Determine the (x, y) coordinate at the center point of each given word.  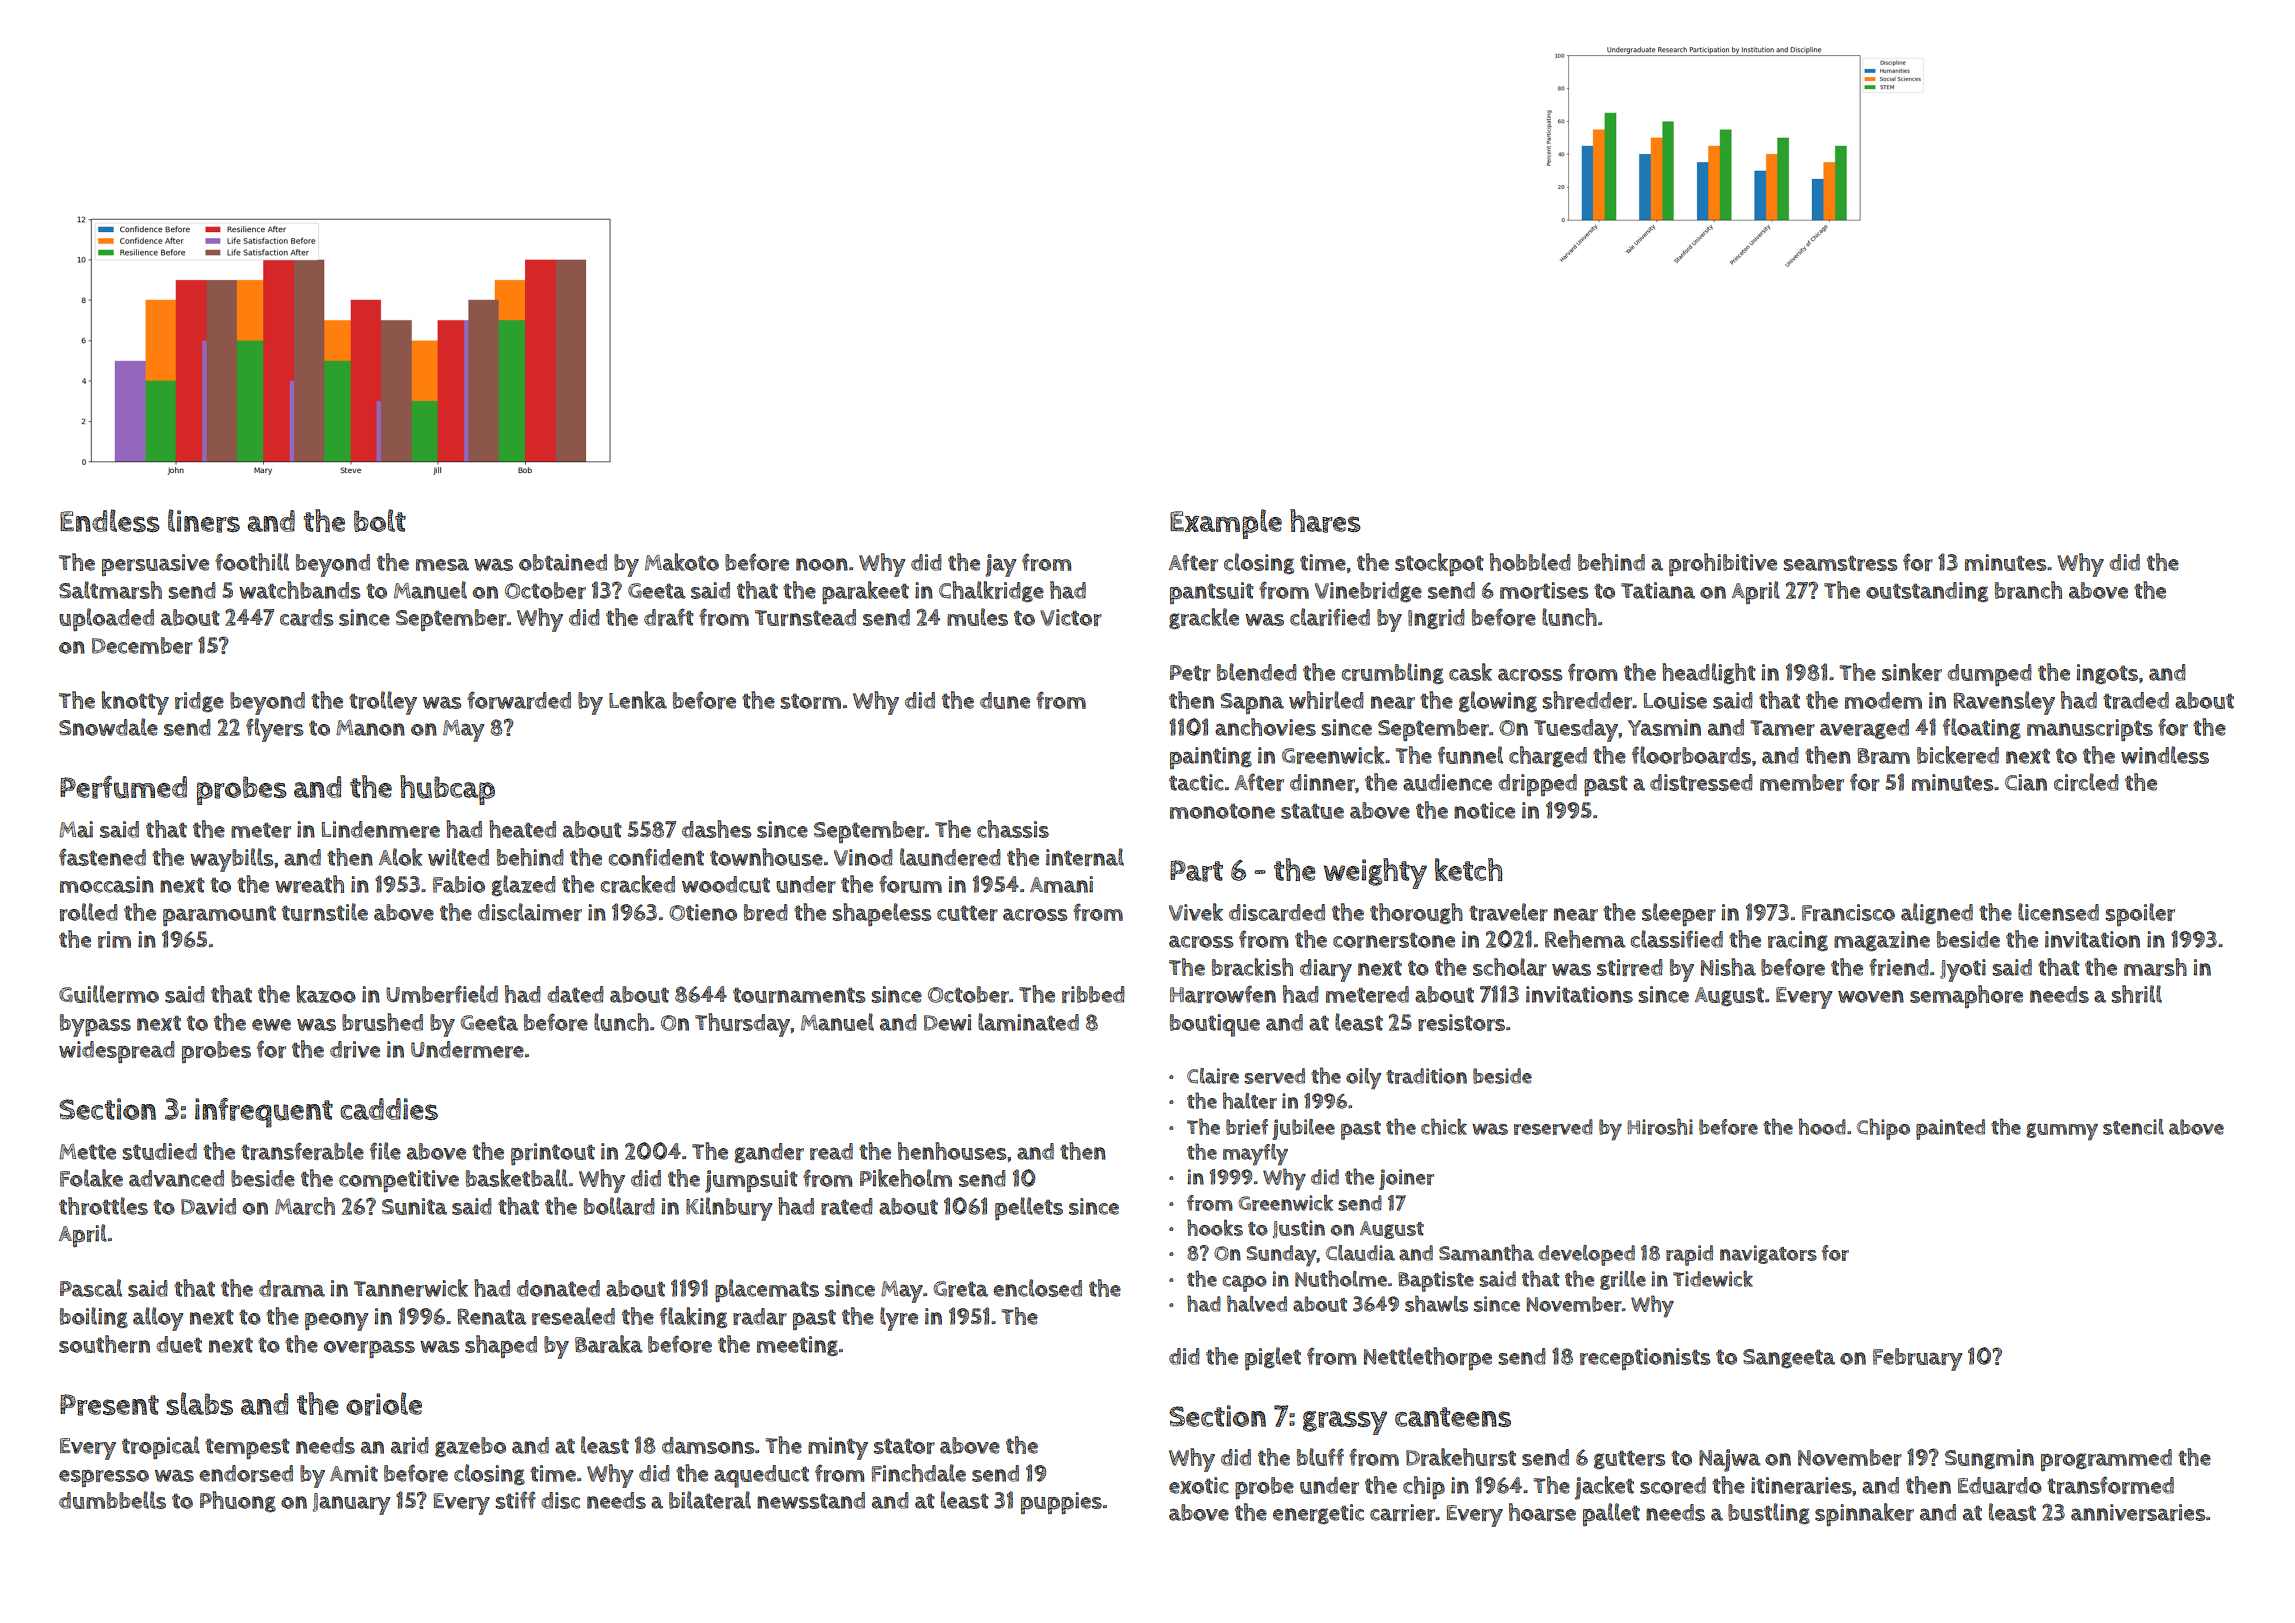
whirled (1326, 700)
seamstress (1840, 563)
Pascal (91, 1288)
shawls (1436, 1303)
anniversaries (2138, 1512)
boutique (1215, 1025)
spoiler (2140, 915)
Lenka (638, 700)
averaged (1864, 729)
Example (1226, 524)
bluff (1320, 1457)
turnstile (325, 912)
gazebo (470, 1447)
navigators (1768, 1254)
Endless (110, 520)
